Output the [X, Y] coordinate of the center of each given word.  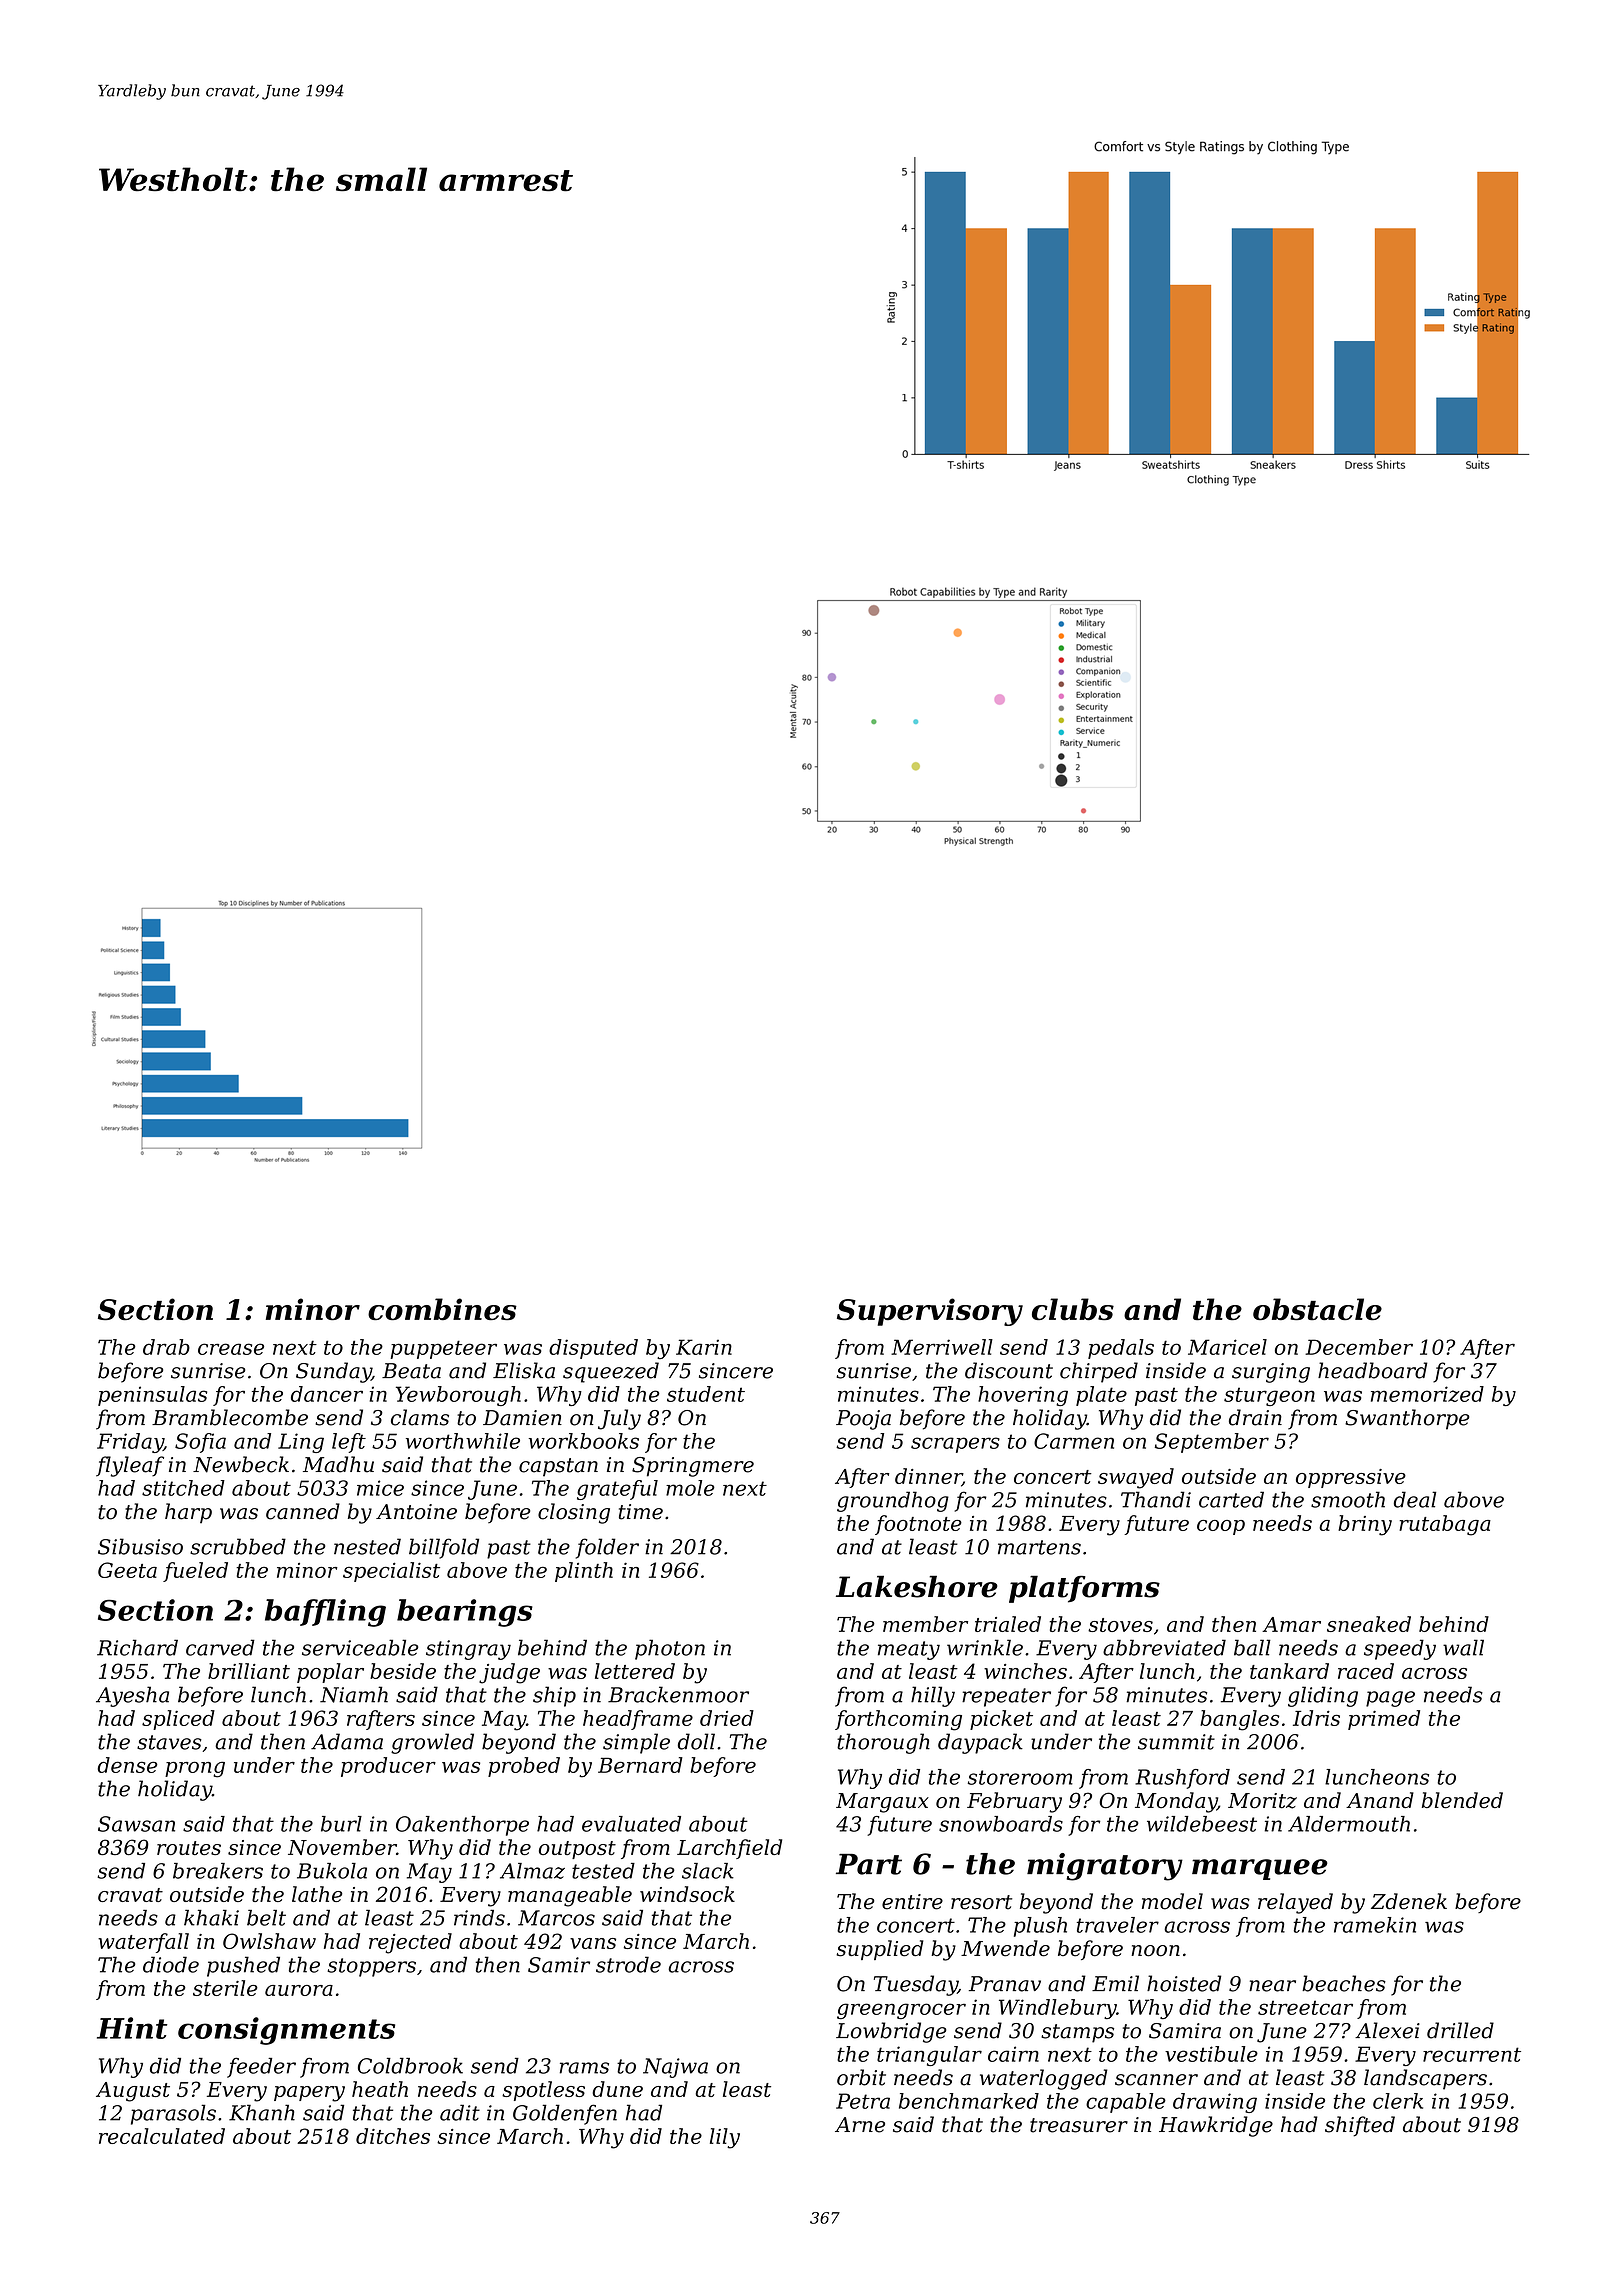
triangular [929, 2056]
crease [231, 1349]
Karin [704, 1347]
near [1272, 1986]
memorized [1427, 1394]
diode [171, 1964]
